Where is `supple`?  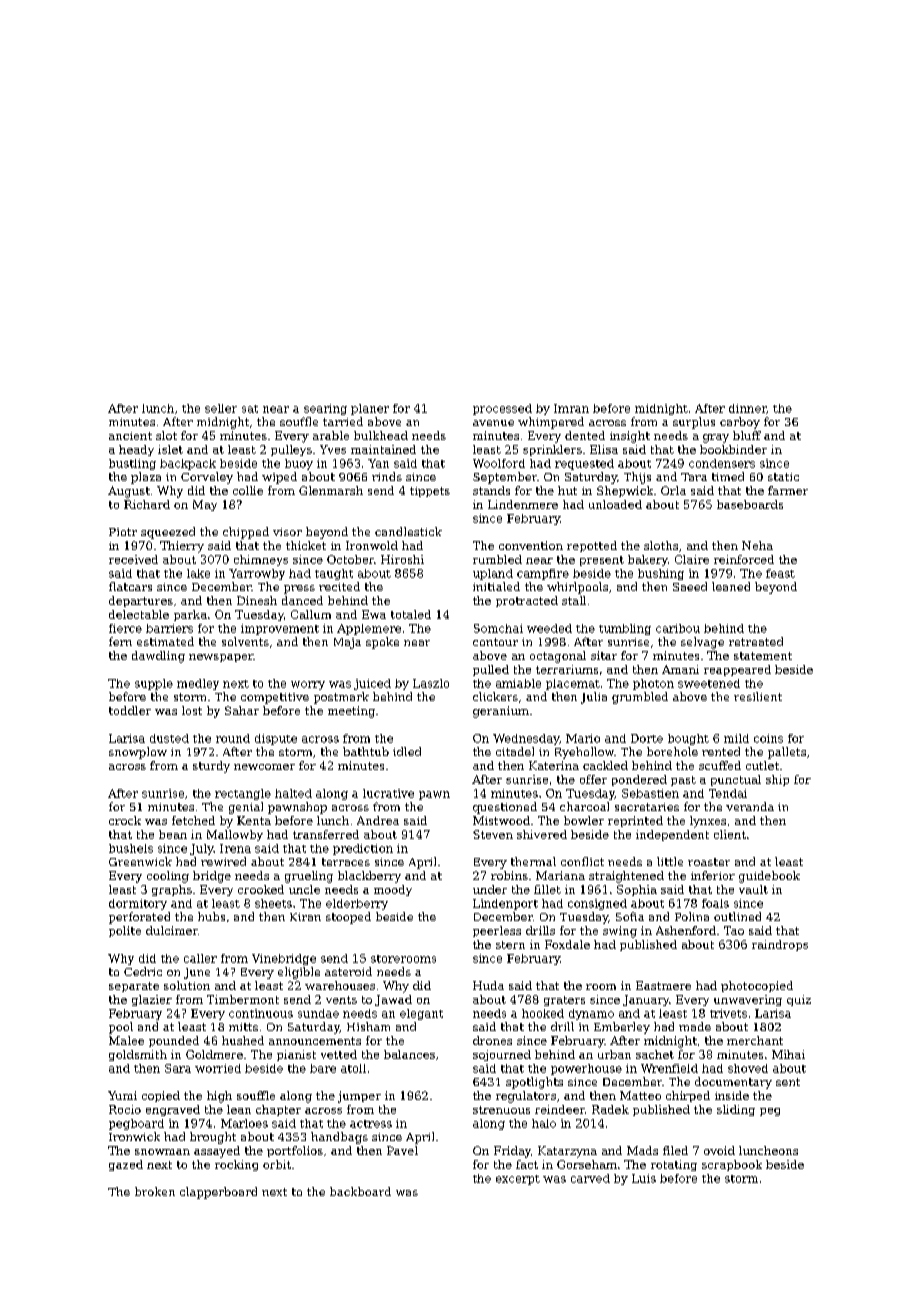 supple is located at coordinates (154, 684).
